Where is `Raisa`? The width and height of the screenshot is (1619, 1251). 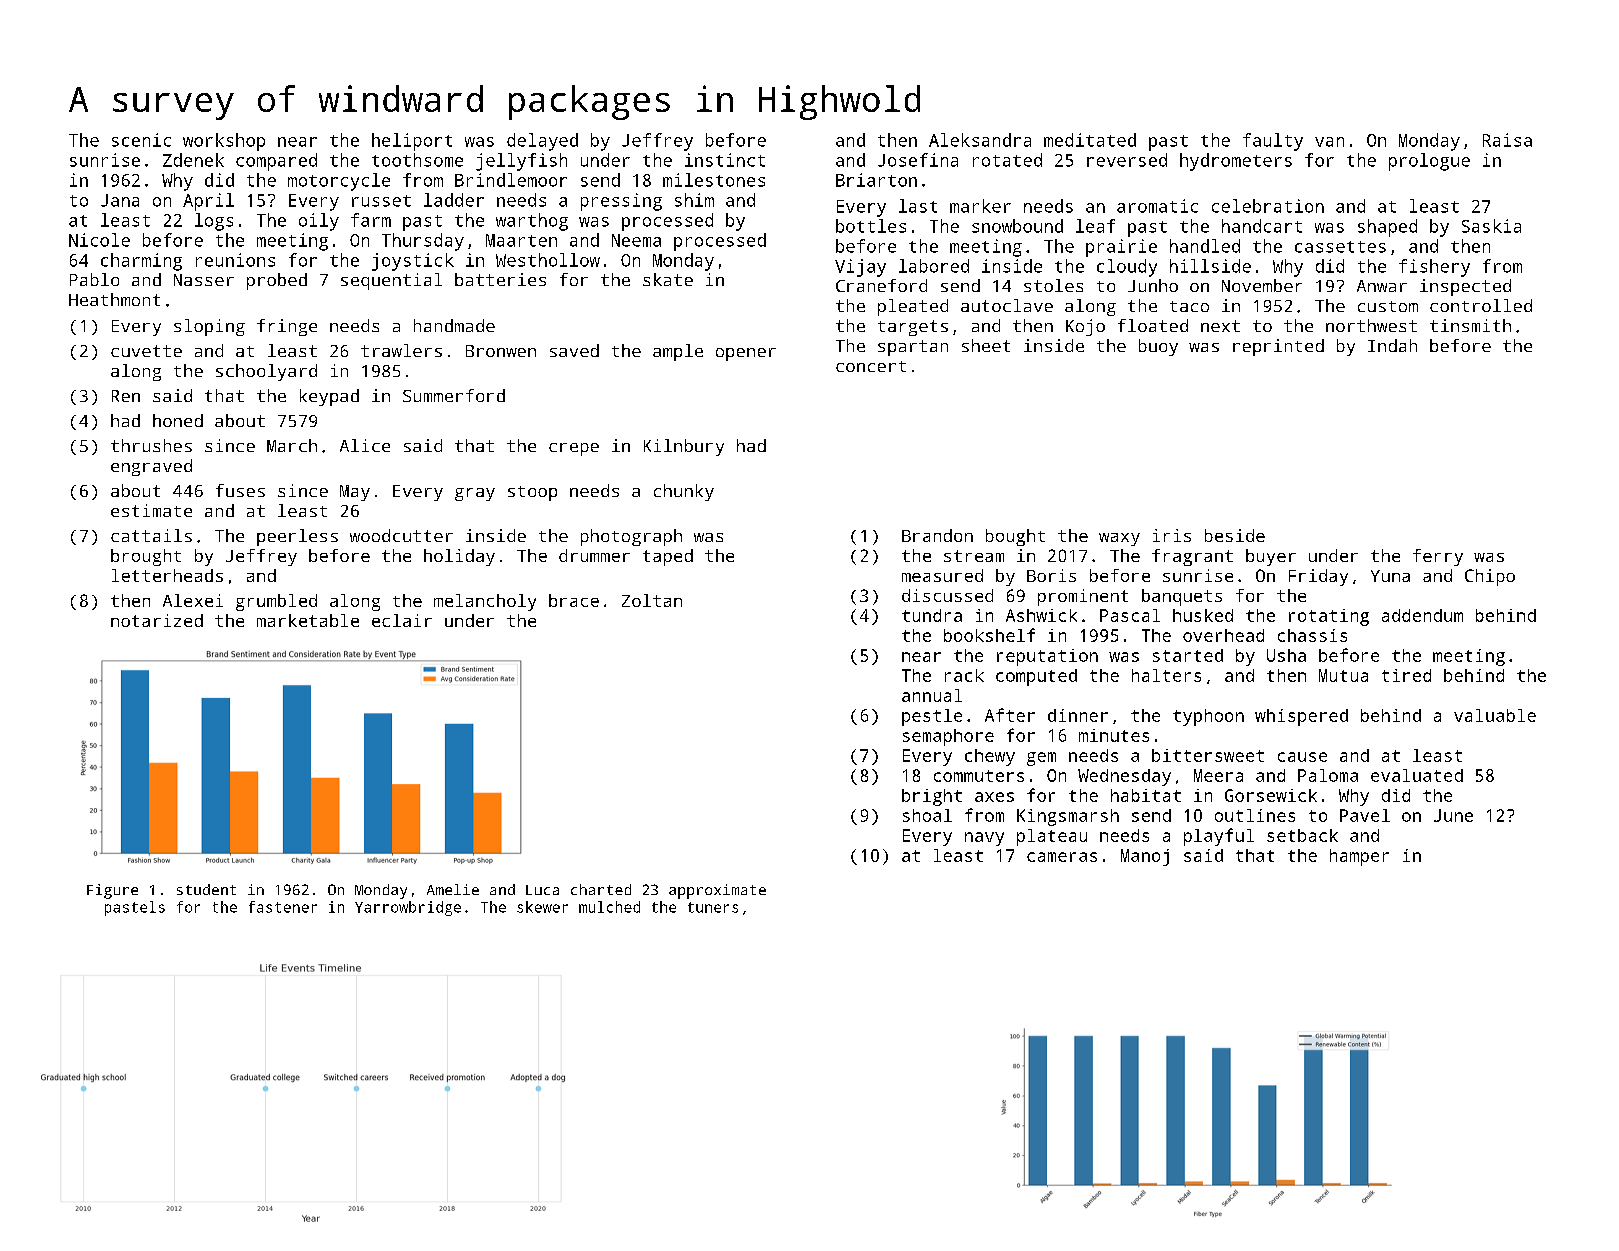 Raisa is located at coordinates (1507, 140).
